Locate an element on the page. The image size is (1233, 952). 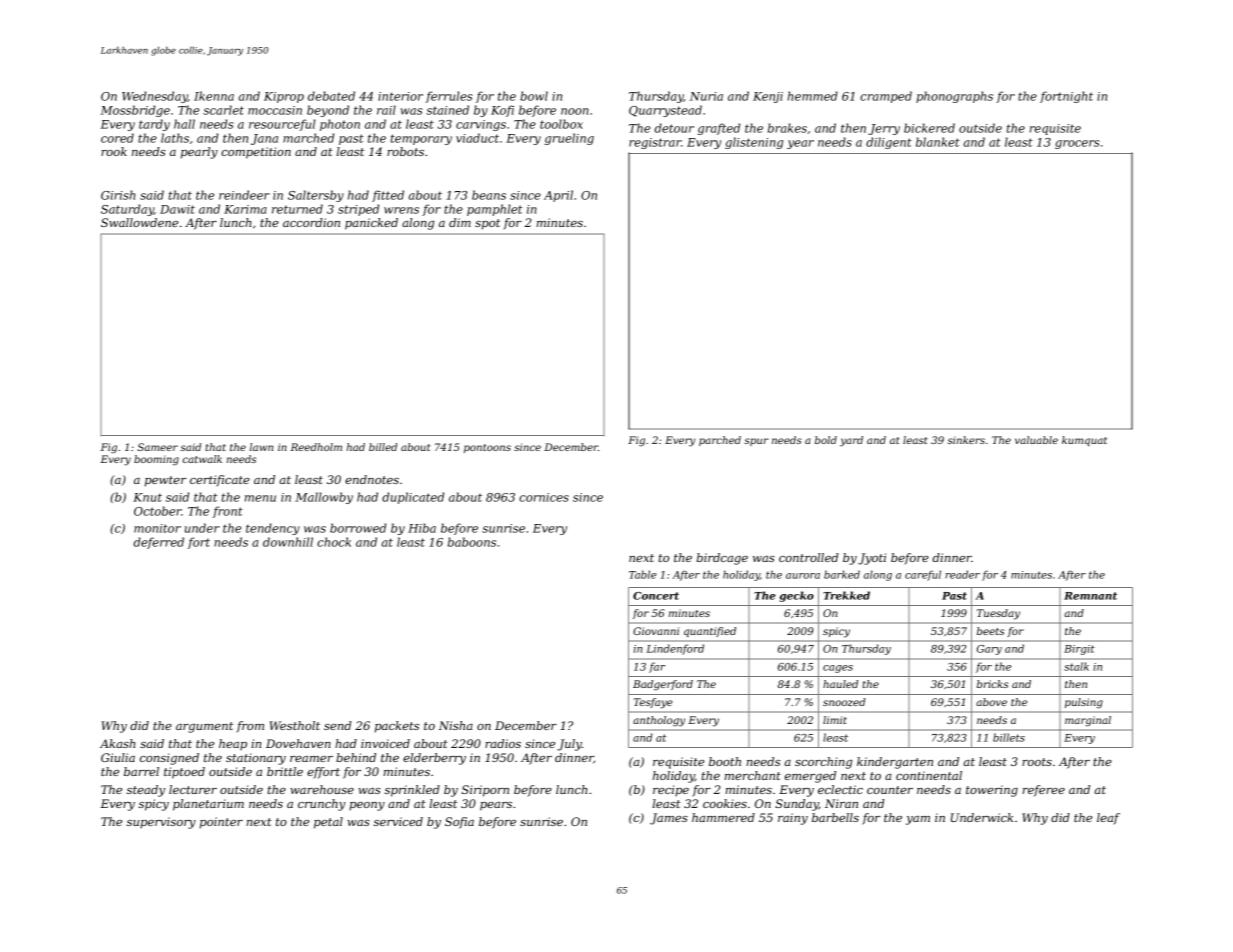
pointer is located at coordinates (221, 823).
